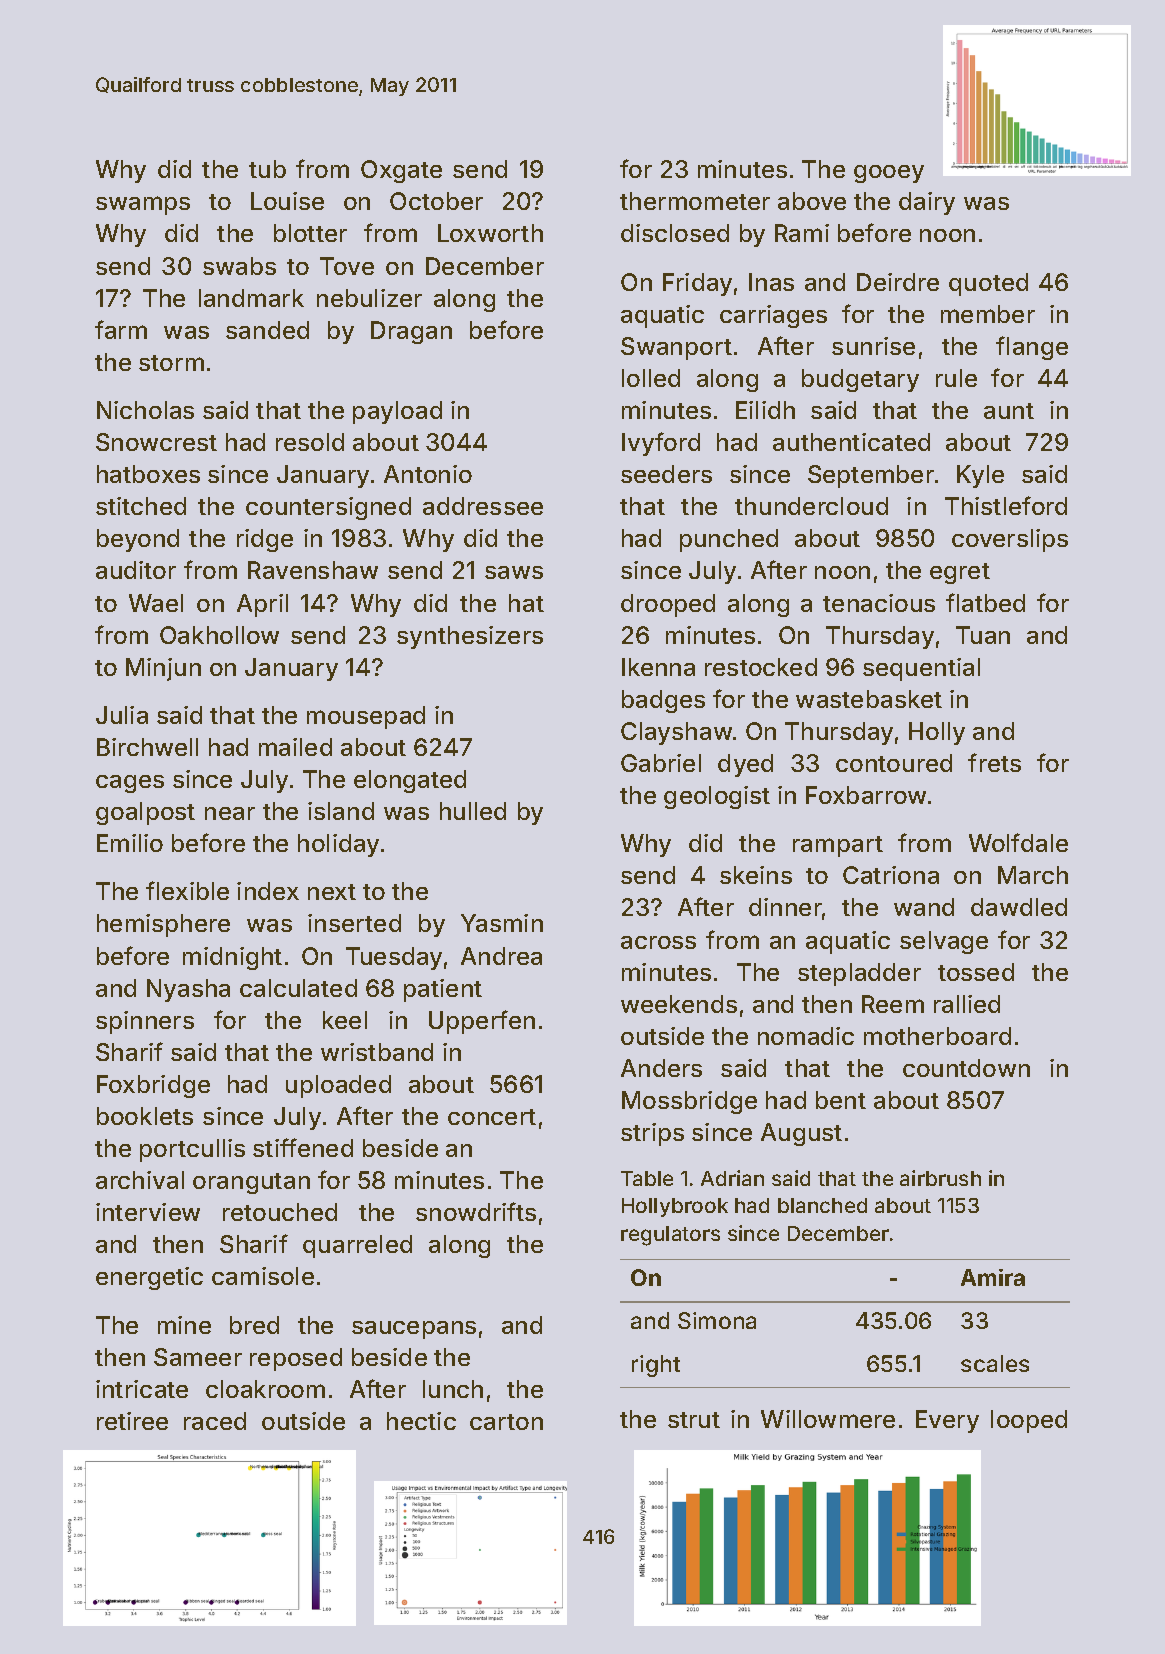 This page has width=1165, height=1654. What do you see at coordinates (927, 203) in the page?
I see `dairy` at bounding box center [927, 203].
